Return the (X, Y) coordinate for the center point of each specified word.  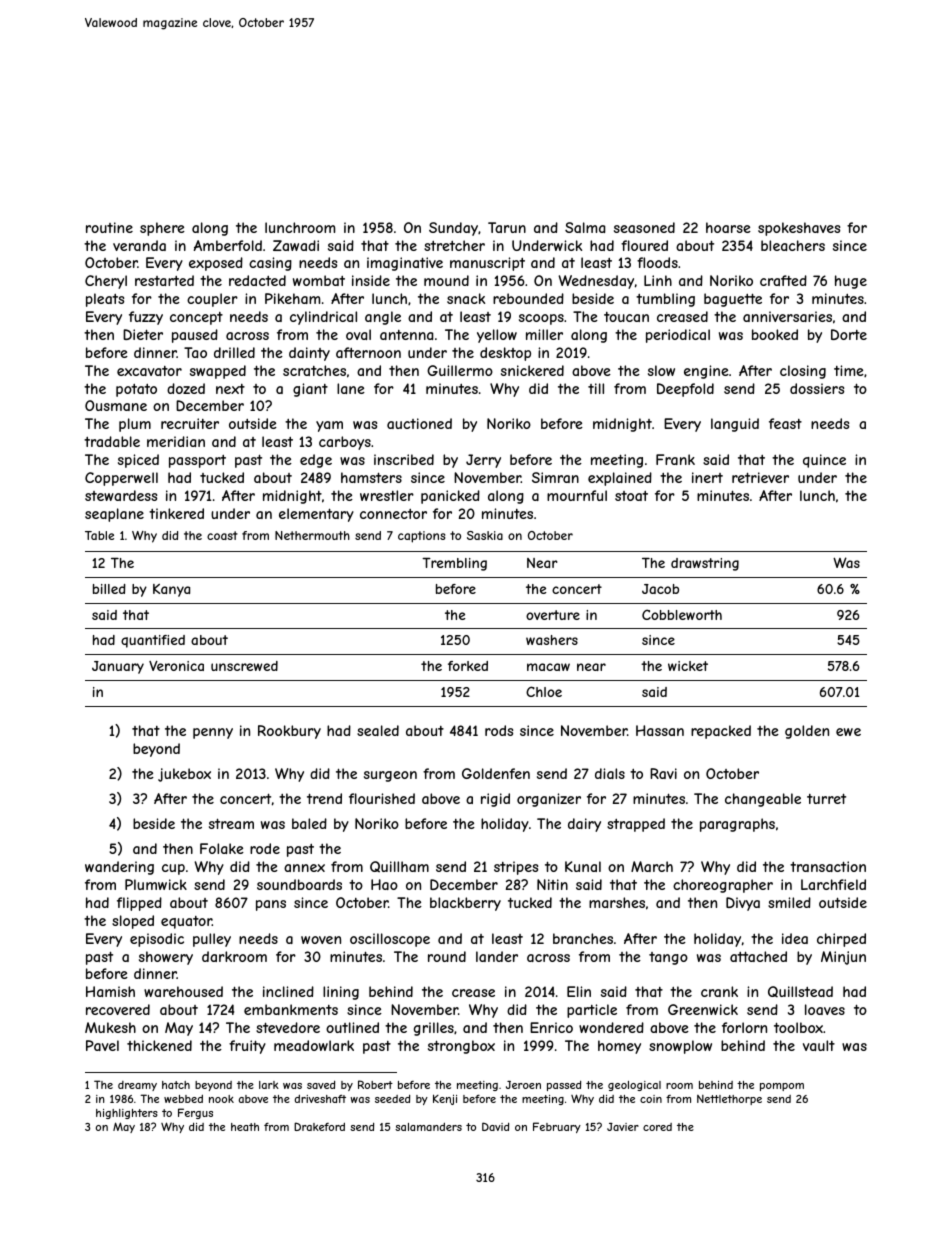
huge (851, 282)
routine (109, 227)
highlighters (127, 1114)
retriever (760, 477)
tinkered (176, 513)
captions (421, 537)
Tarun (507, 227)
